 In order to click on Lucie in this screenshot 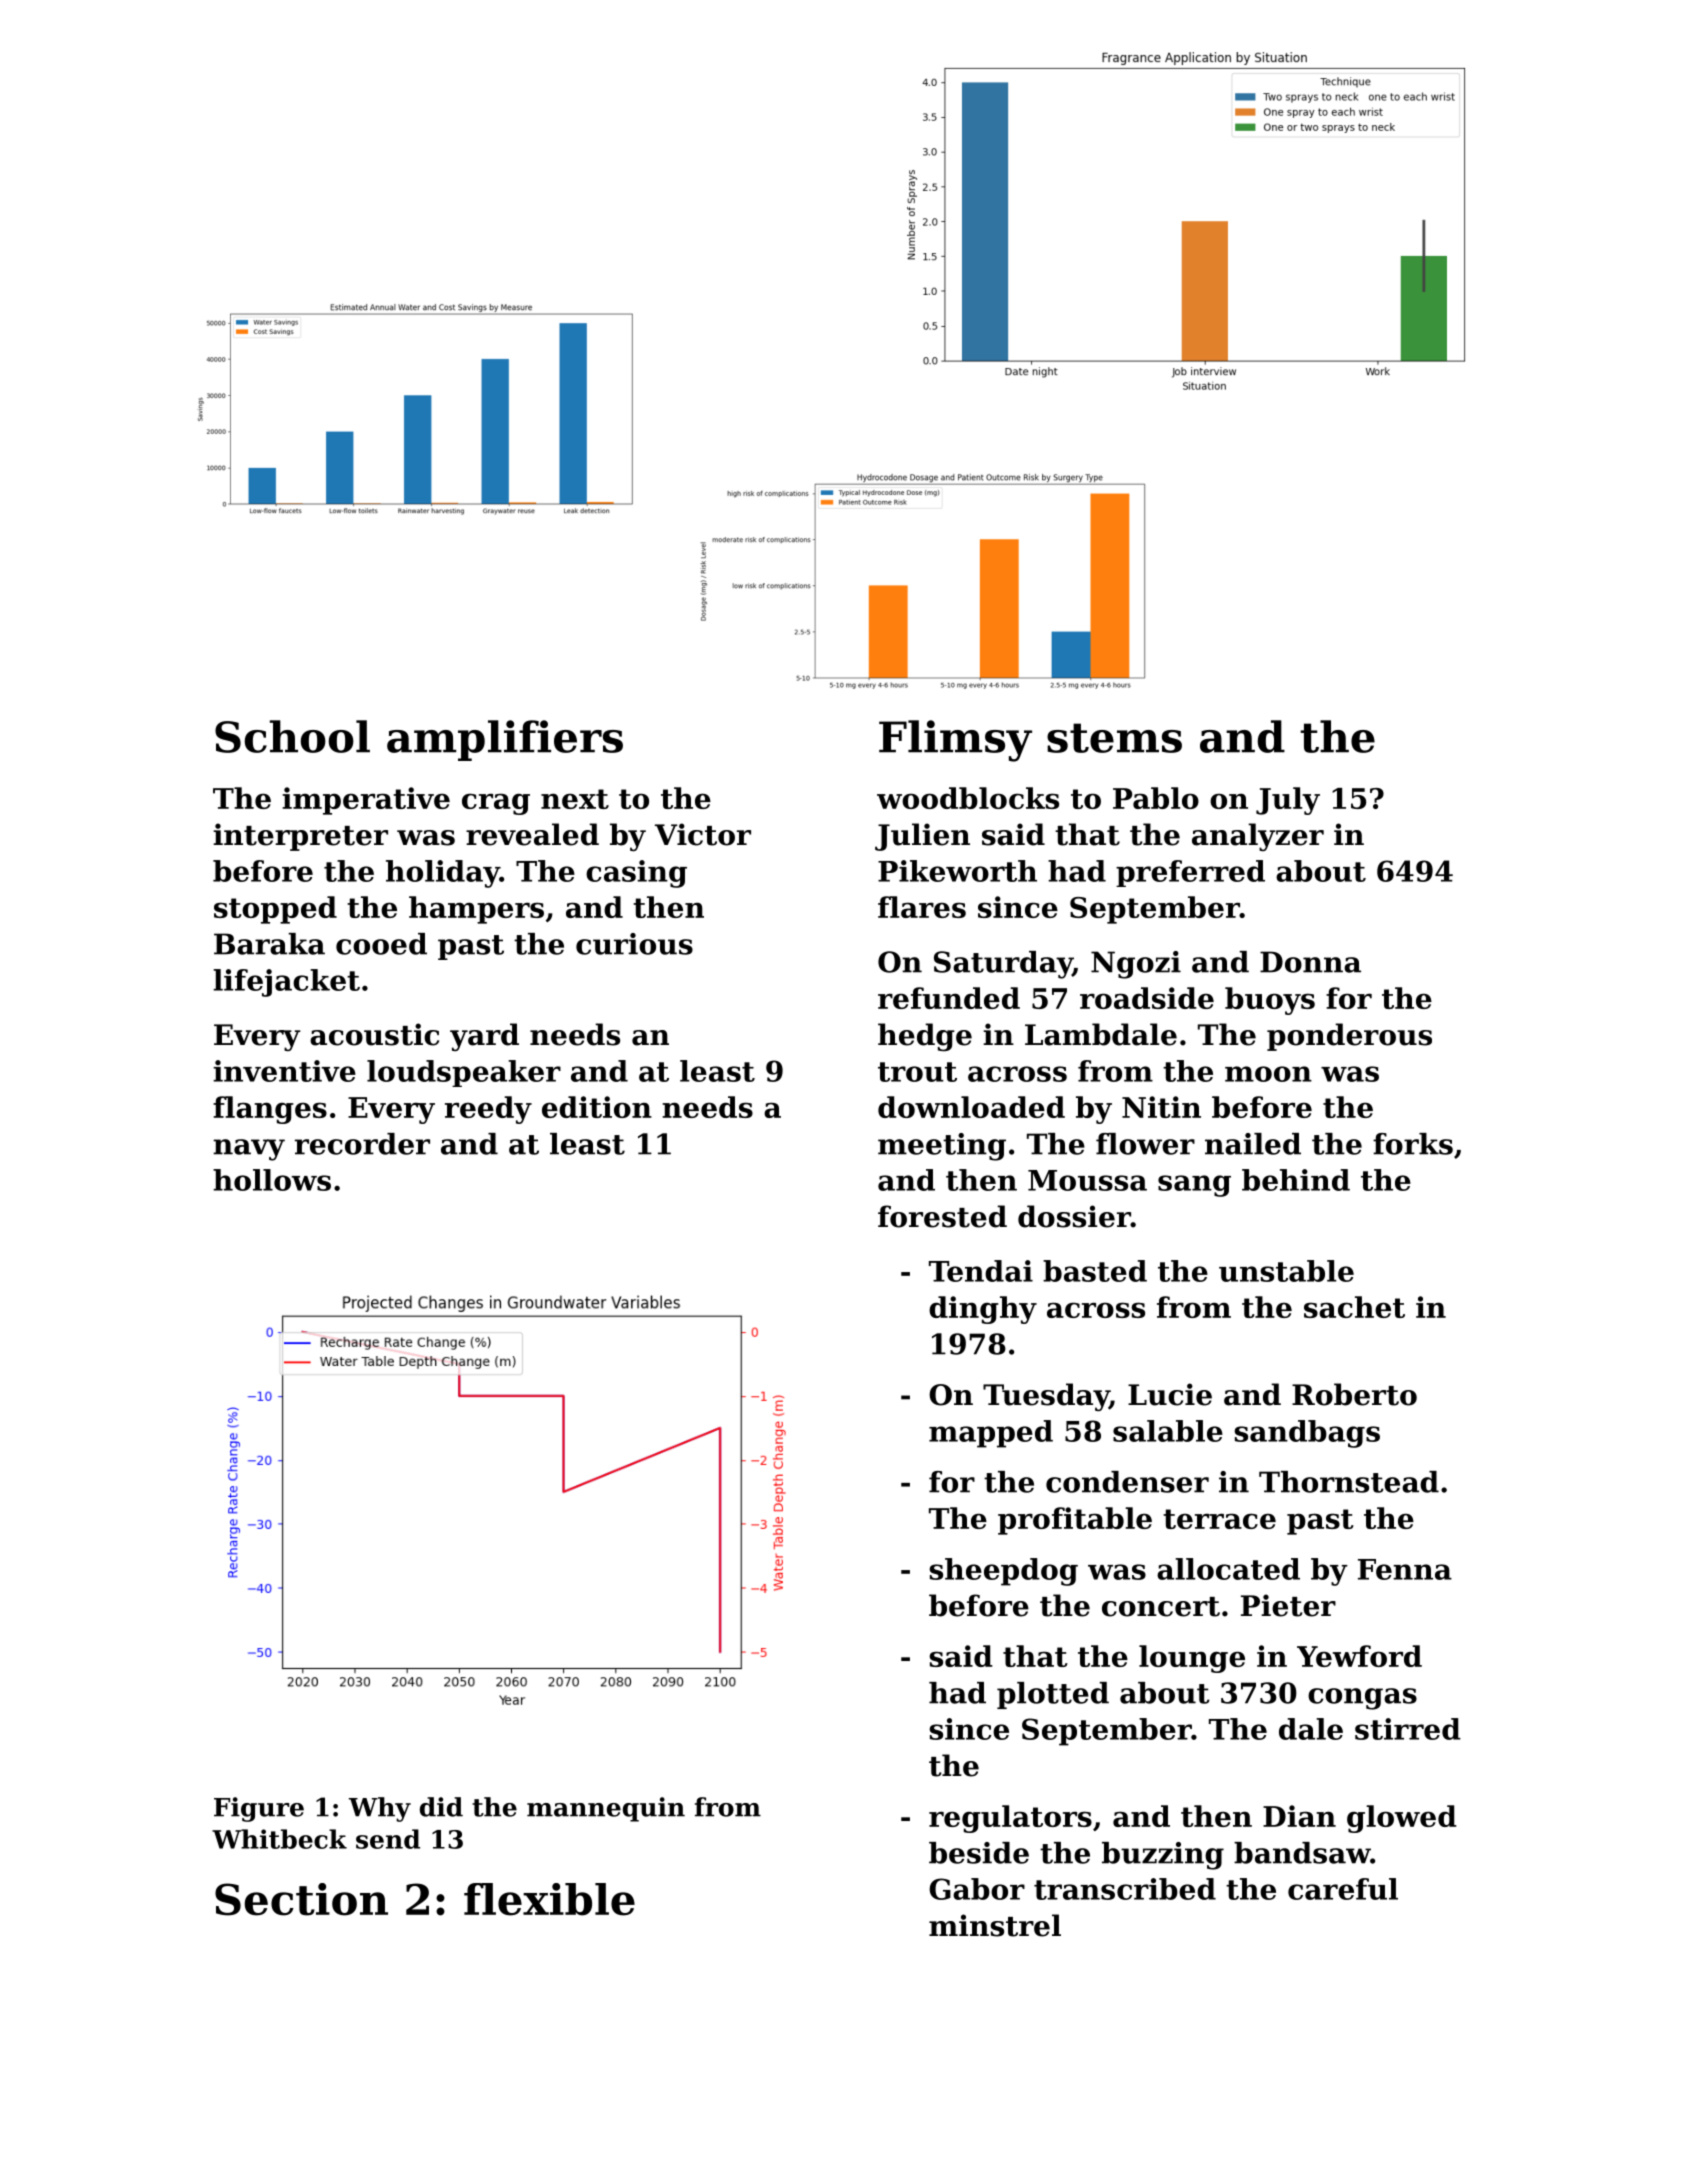, I will do `click(1170, 1394)`.
